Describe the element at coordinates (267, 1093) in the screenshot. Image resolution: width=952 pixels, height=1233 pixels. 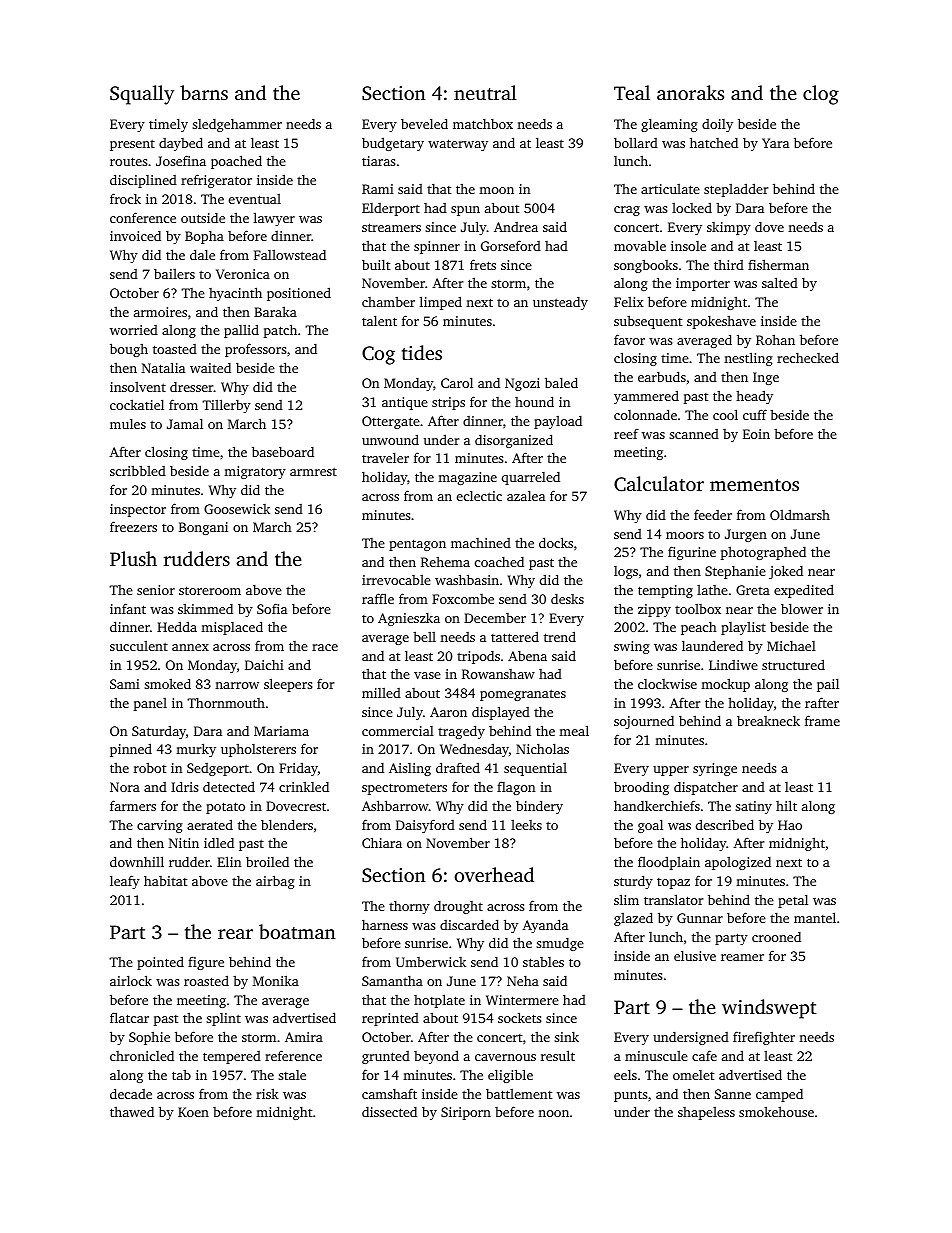
I see `risk` at that location.
